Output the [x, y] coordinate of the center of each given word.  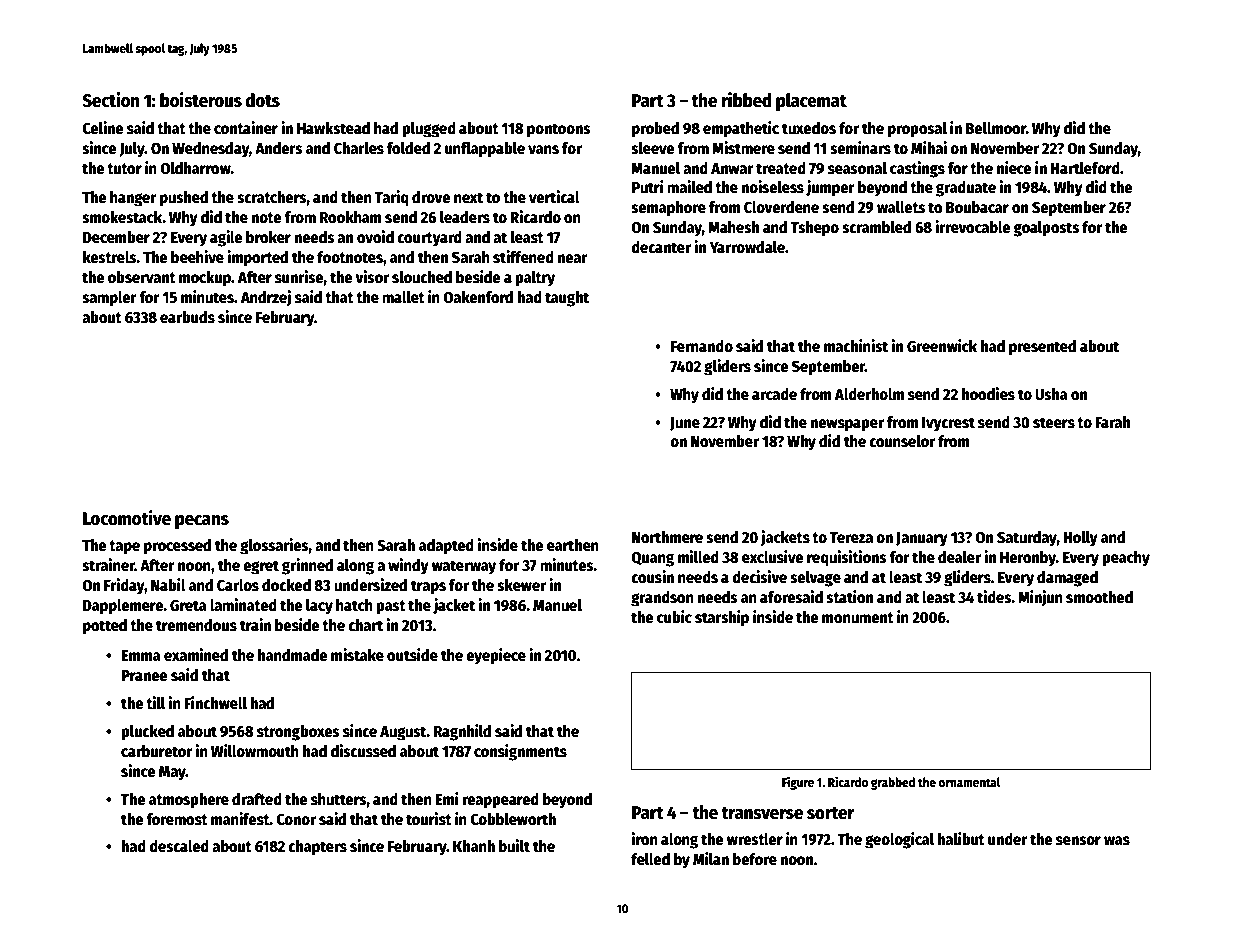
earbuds [187, 317]
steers [1054, 422]
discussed [363, 750]
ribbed [746, 100]
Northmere [667, 537]
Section [111, 100]
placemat [811, 102]
